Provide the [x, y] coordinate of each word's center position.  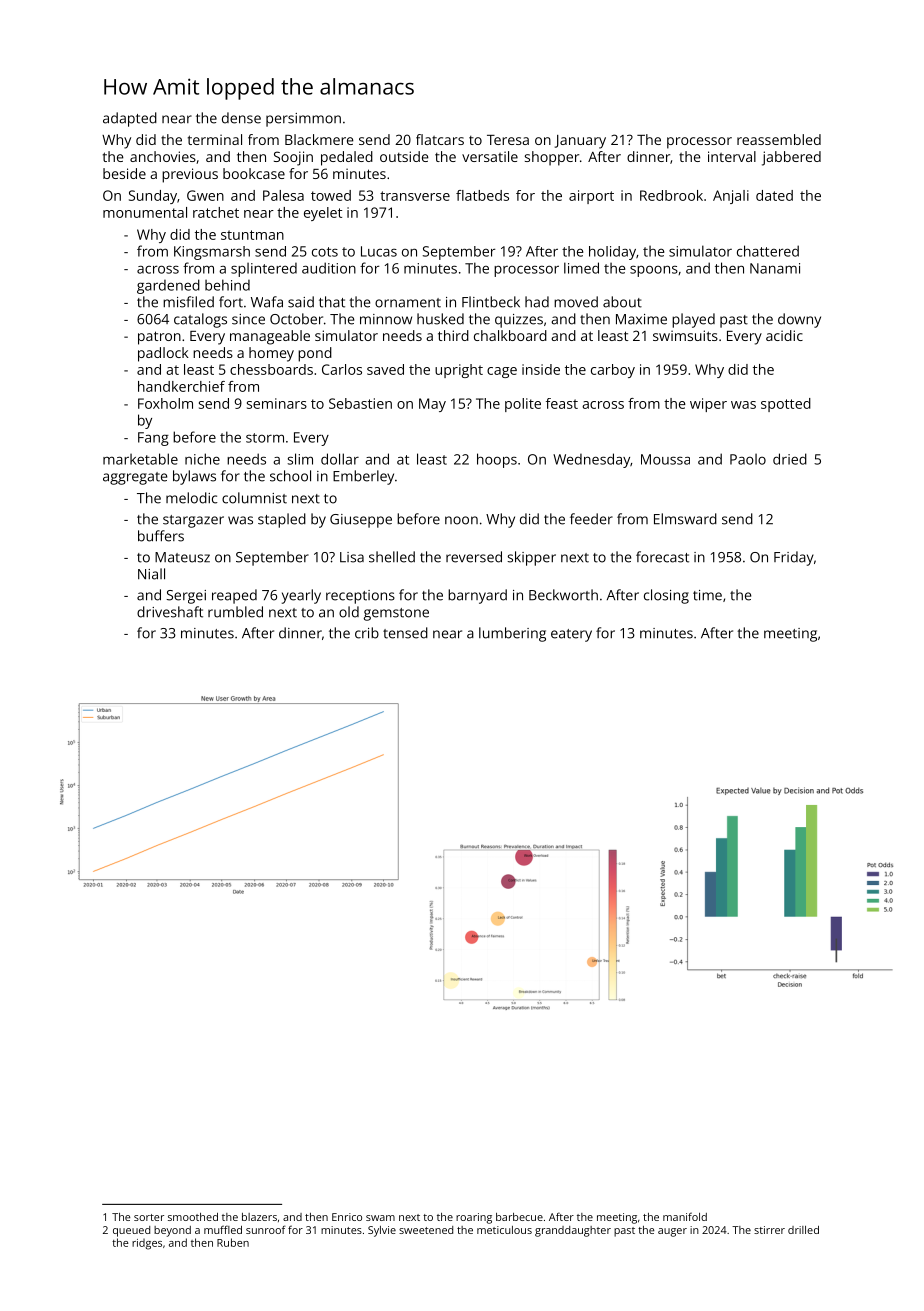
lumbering [512, 634]
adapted [130, 119]
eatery [571, 635]
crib [367, 633]
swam [380, 1218]
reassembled [779, 139]
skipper [531, 558]
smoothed [193, 1217]
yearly [301, 596]
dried [790, 459]
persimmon [303, 120]
